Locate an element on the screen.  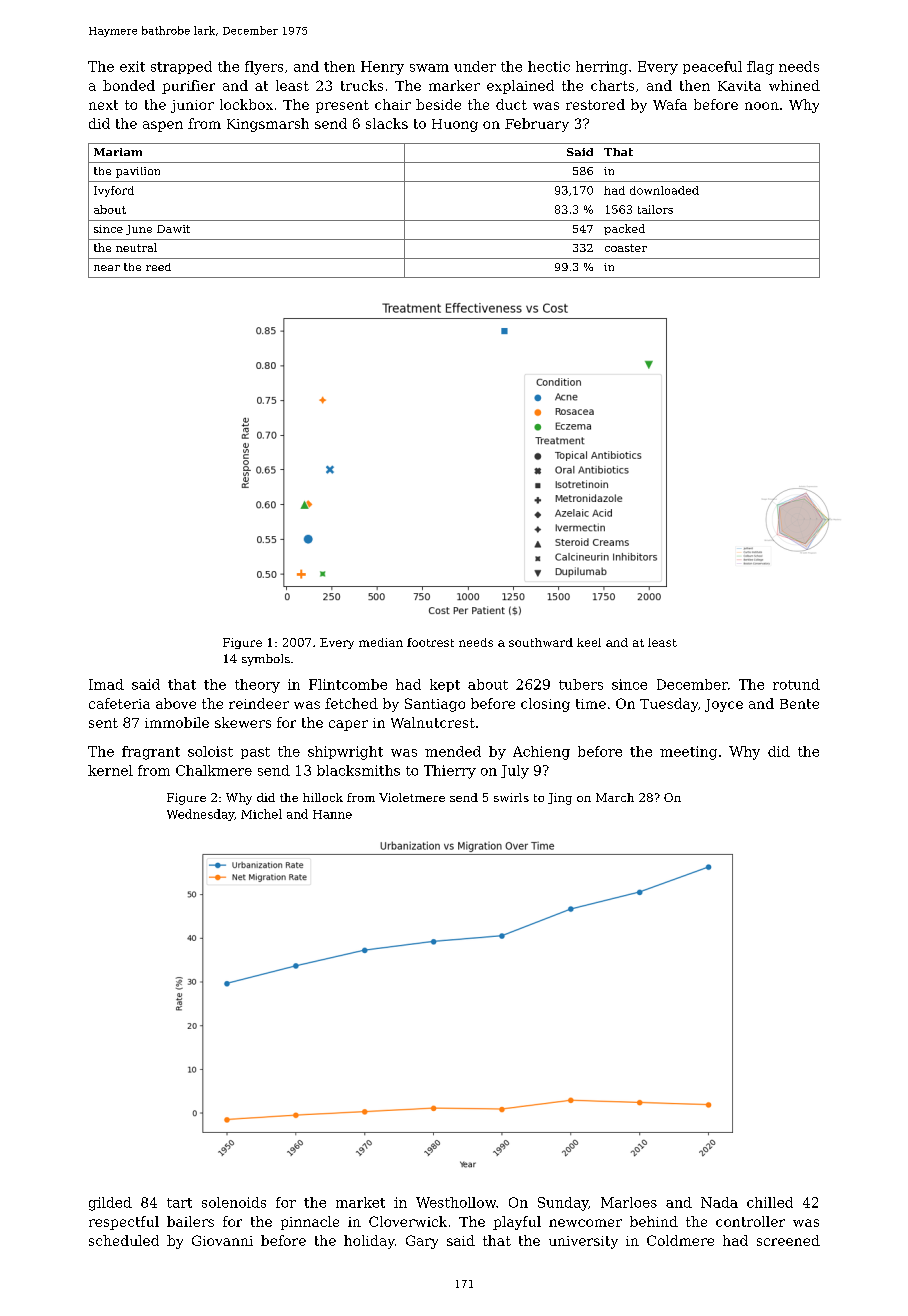
Violetmere is located at coordinates (412, 797).
